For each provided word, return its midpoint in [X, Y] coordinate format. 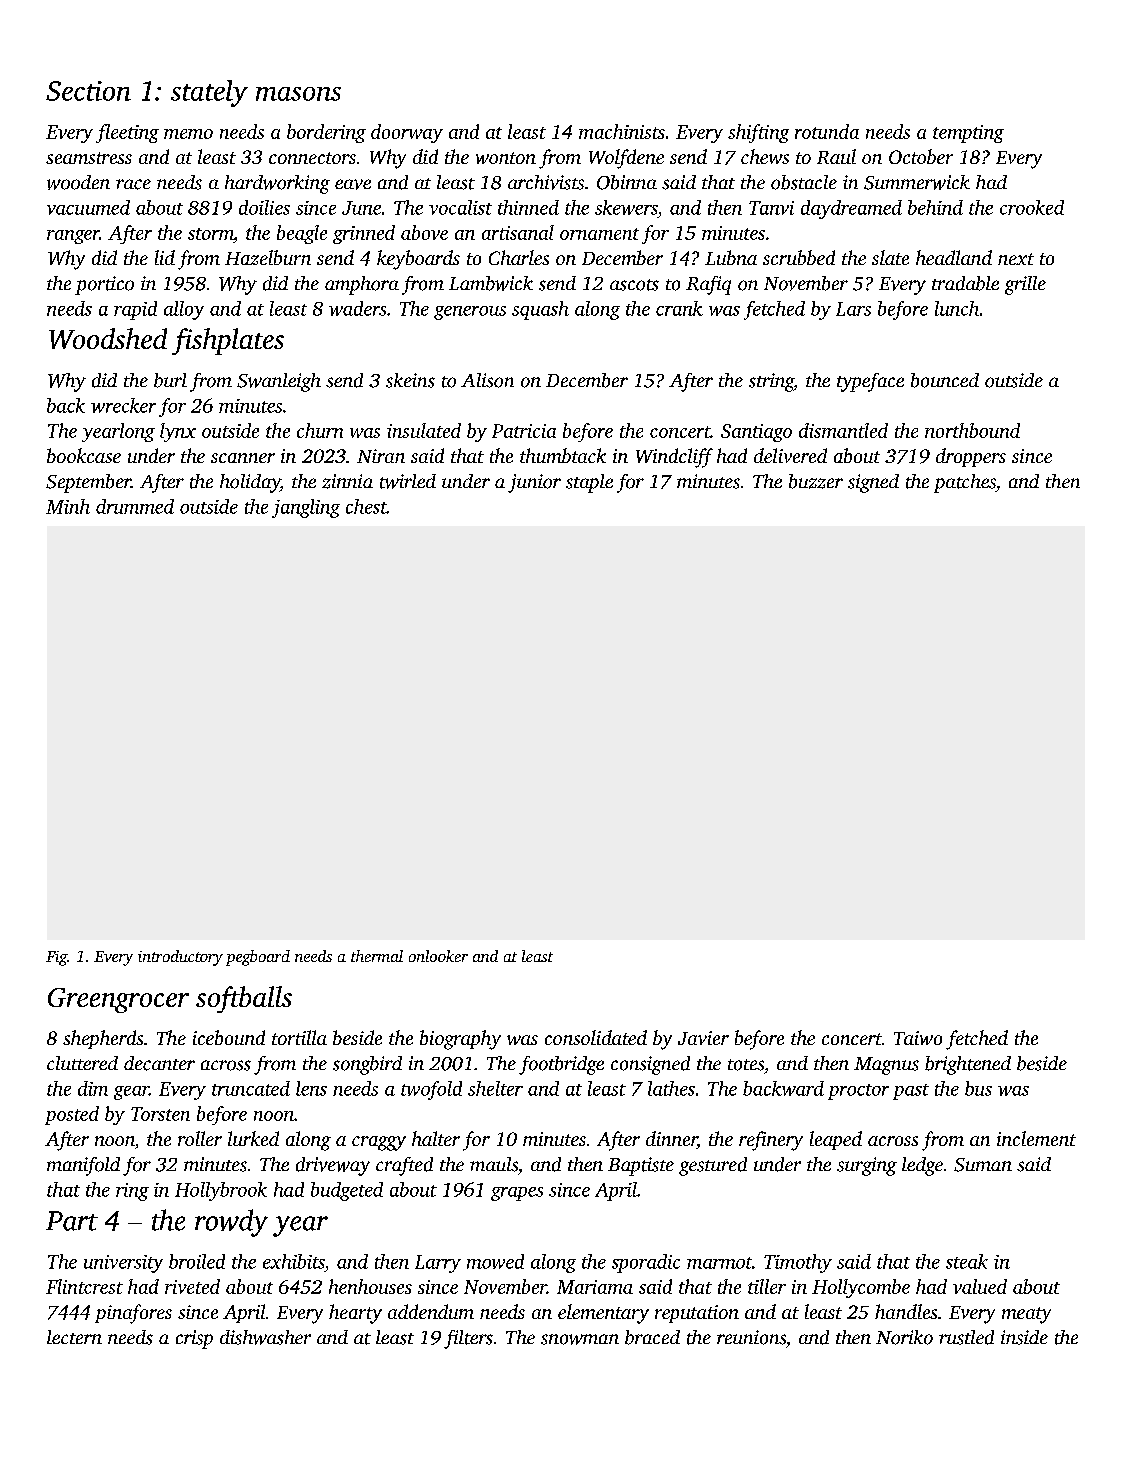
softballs [244, 999]
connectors [312, 158]
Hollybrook [221, 1191]
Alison [487, 380]
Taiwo [918, 1038]
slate [890, 257]
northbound [972, 430]
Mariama [595, 1287]
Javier [703, 1038]
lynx [178, 432]
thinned [528, 207]
